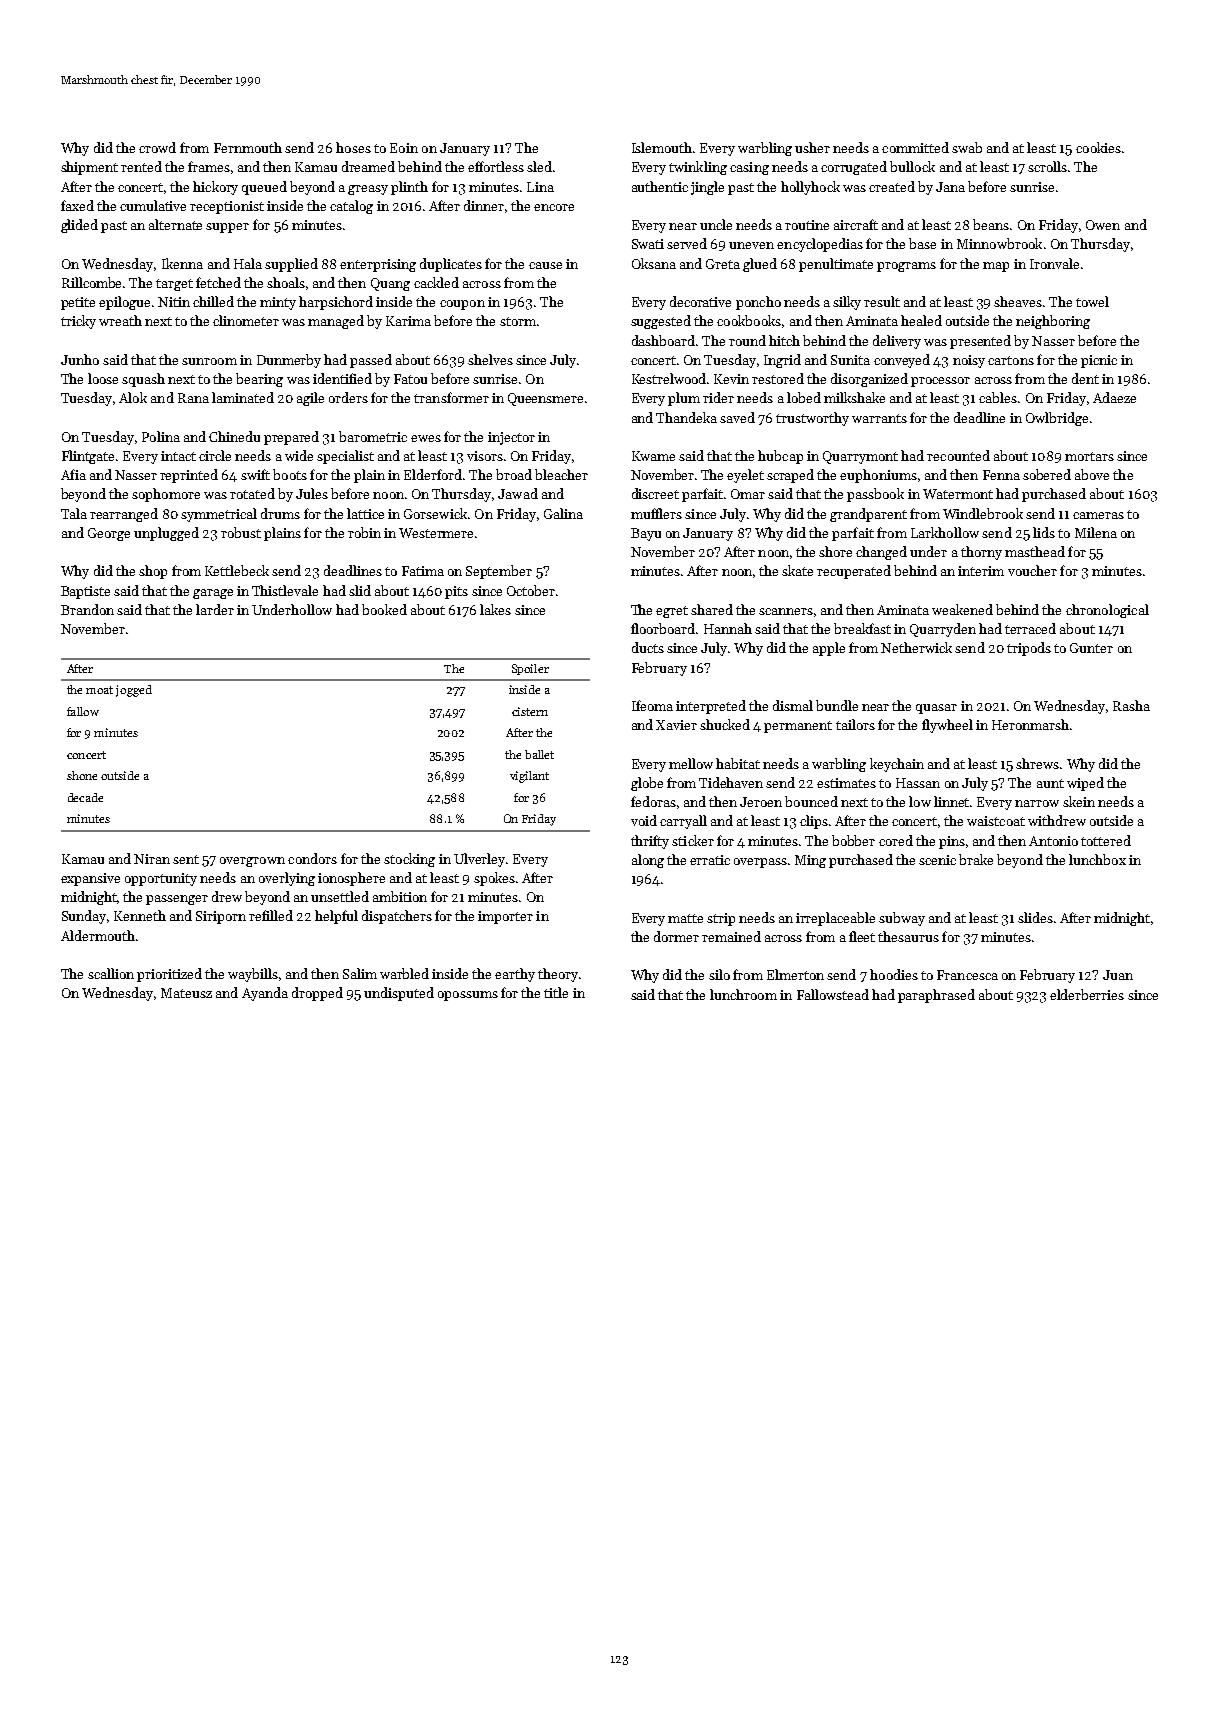 This screenshot has height=1726, width=1220. I want to click on recuperated, so click(854, 572).
